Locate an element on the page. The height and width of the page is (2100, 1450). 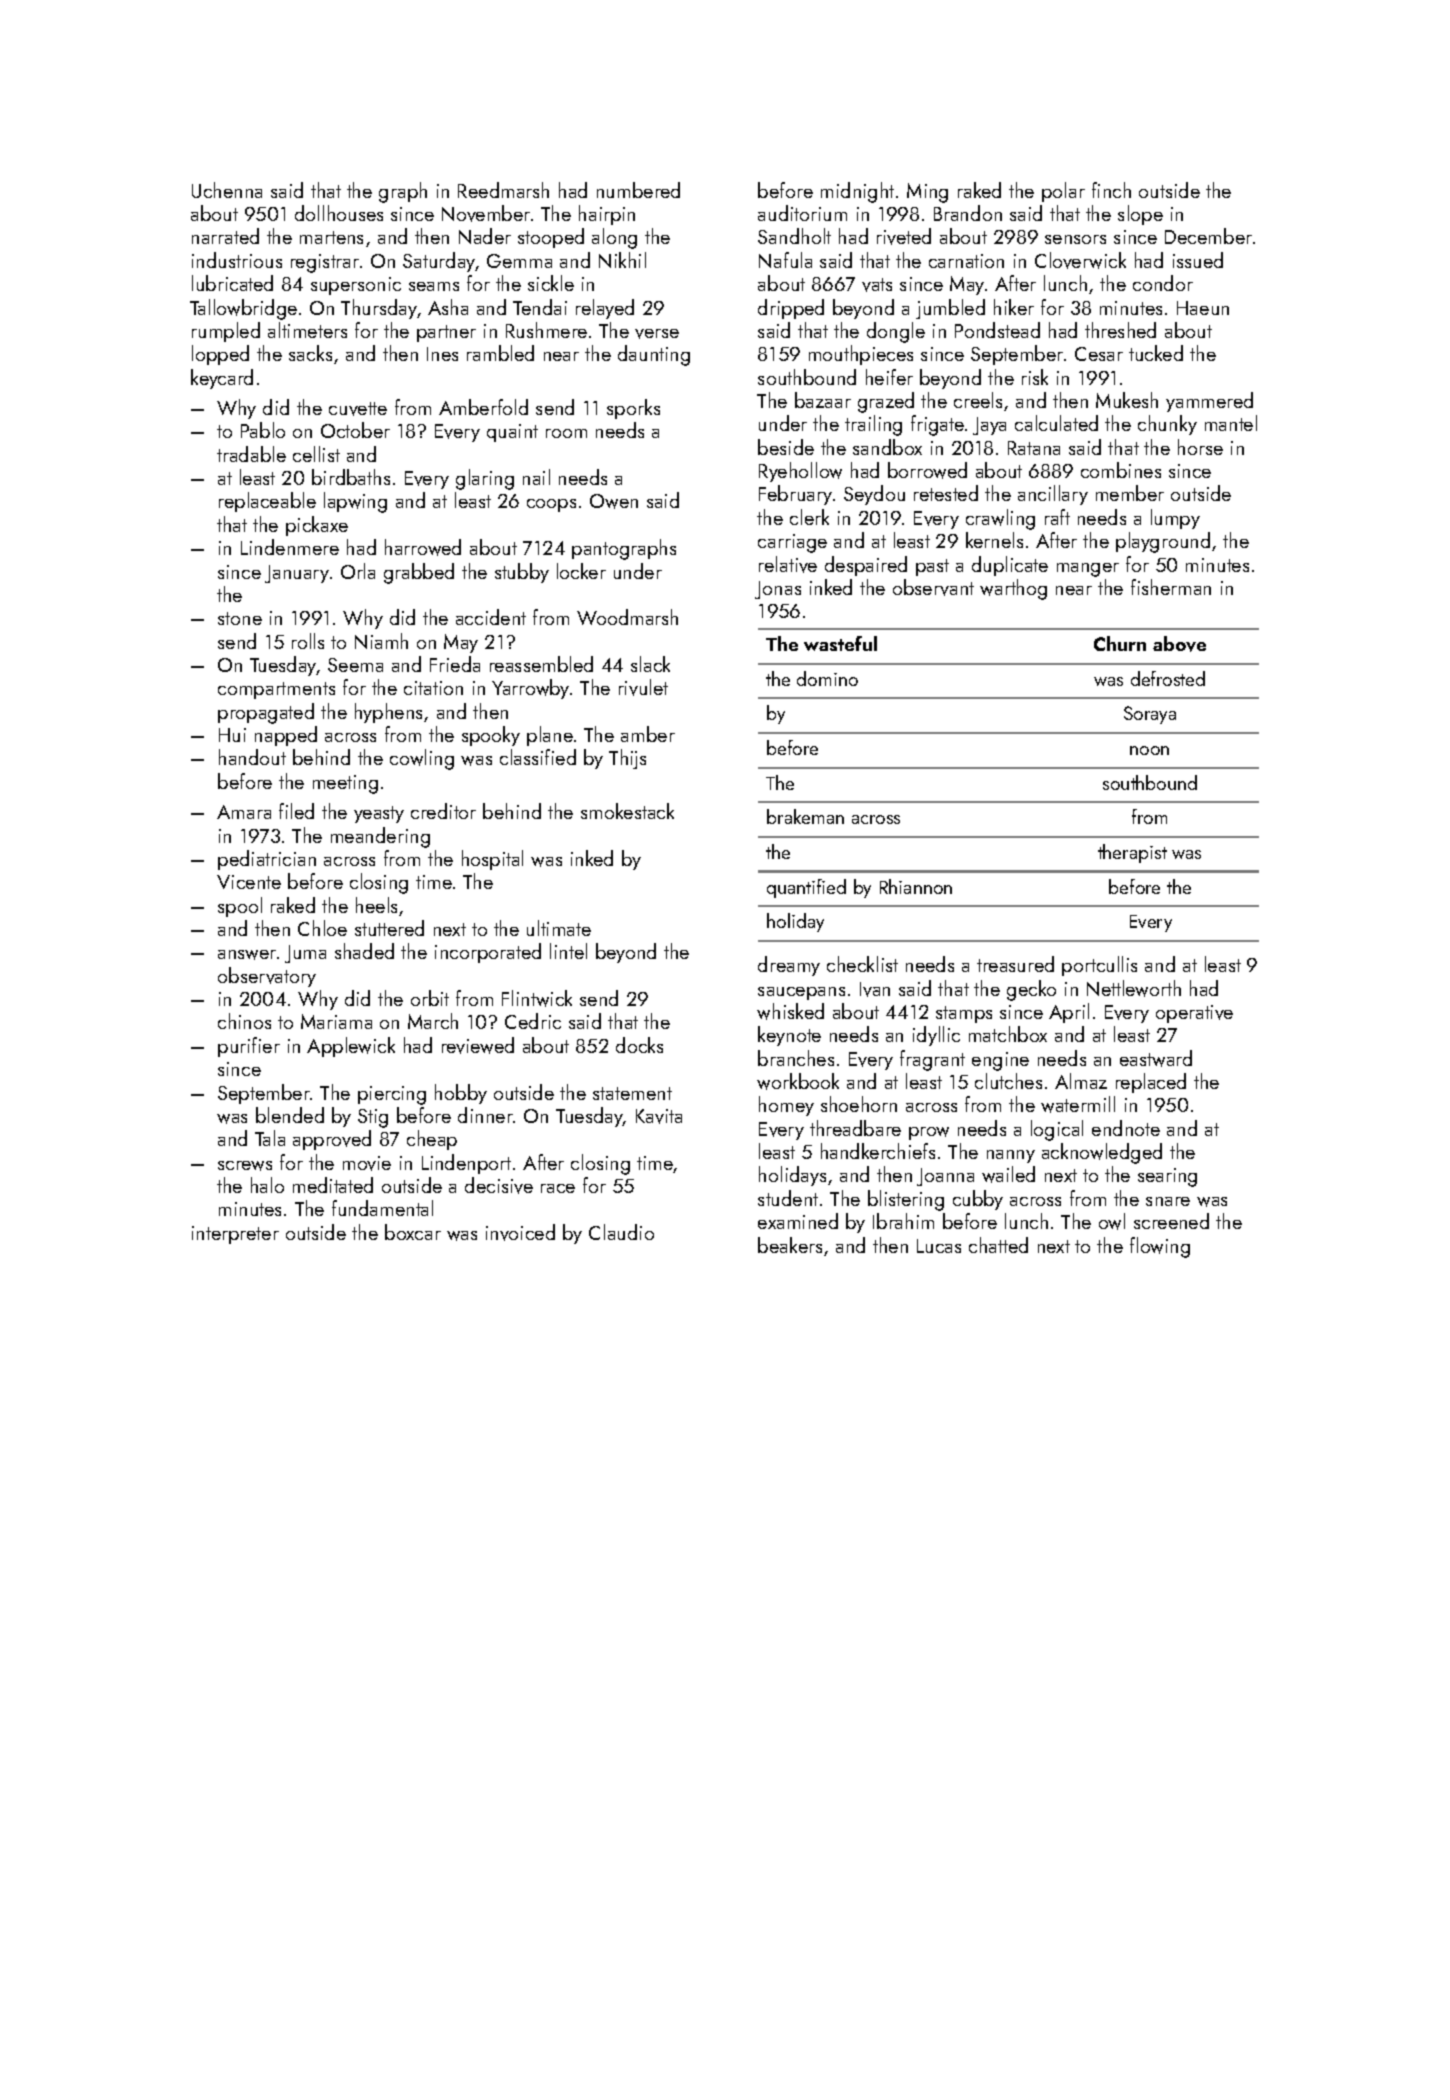
Claudio is located at coordinates (621, 1232).
